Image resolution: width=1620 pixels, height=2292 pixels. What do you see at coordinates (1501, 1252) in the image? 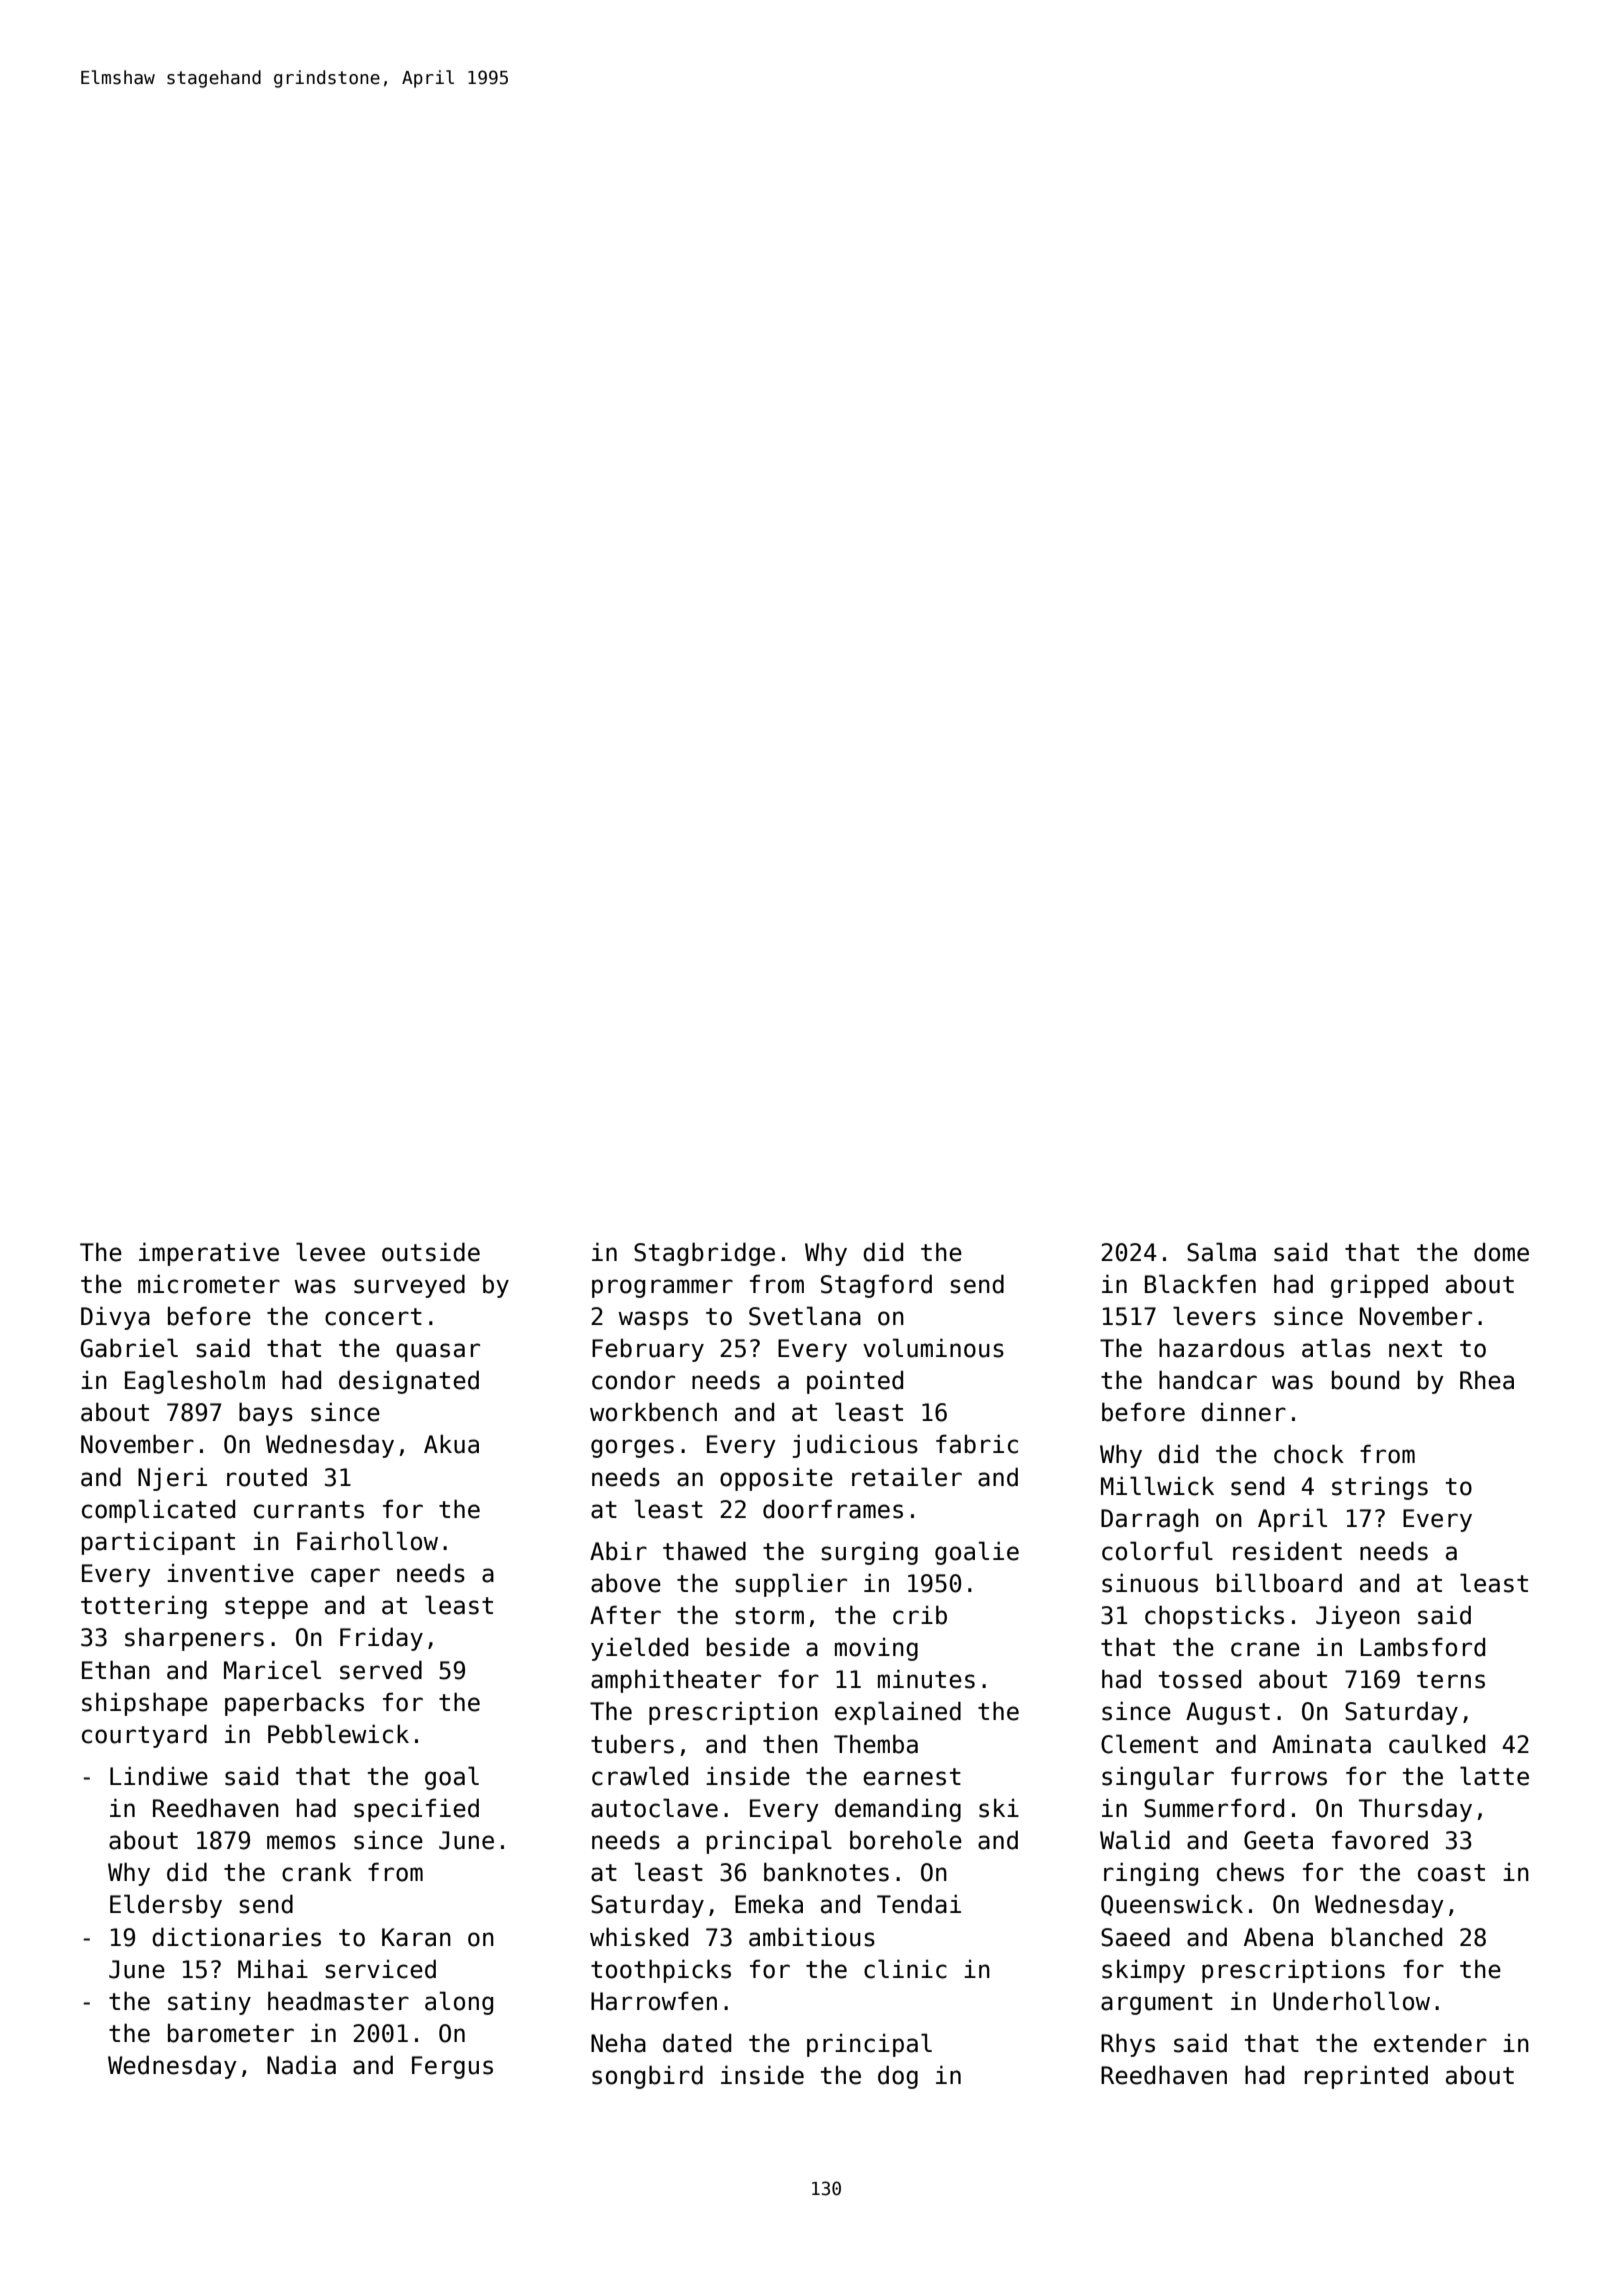
I see `dome` at bounding box center [1501, 1252].
